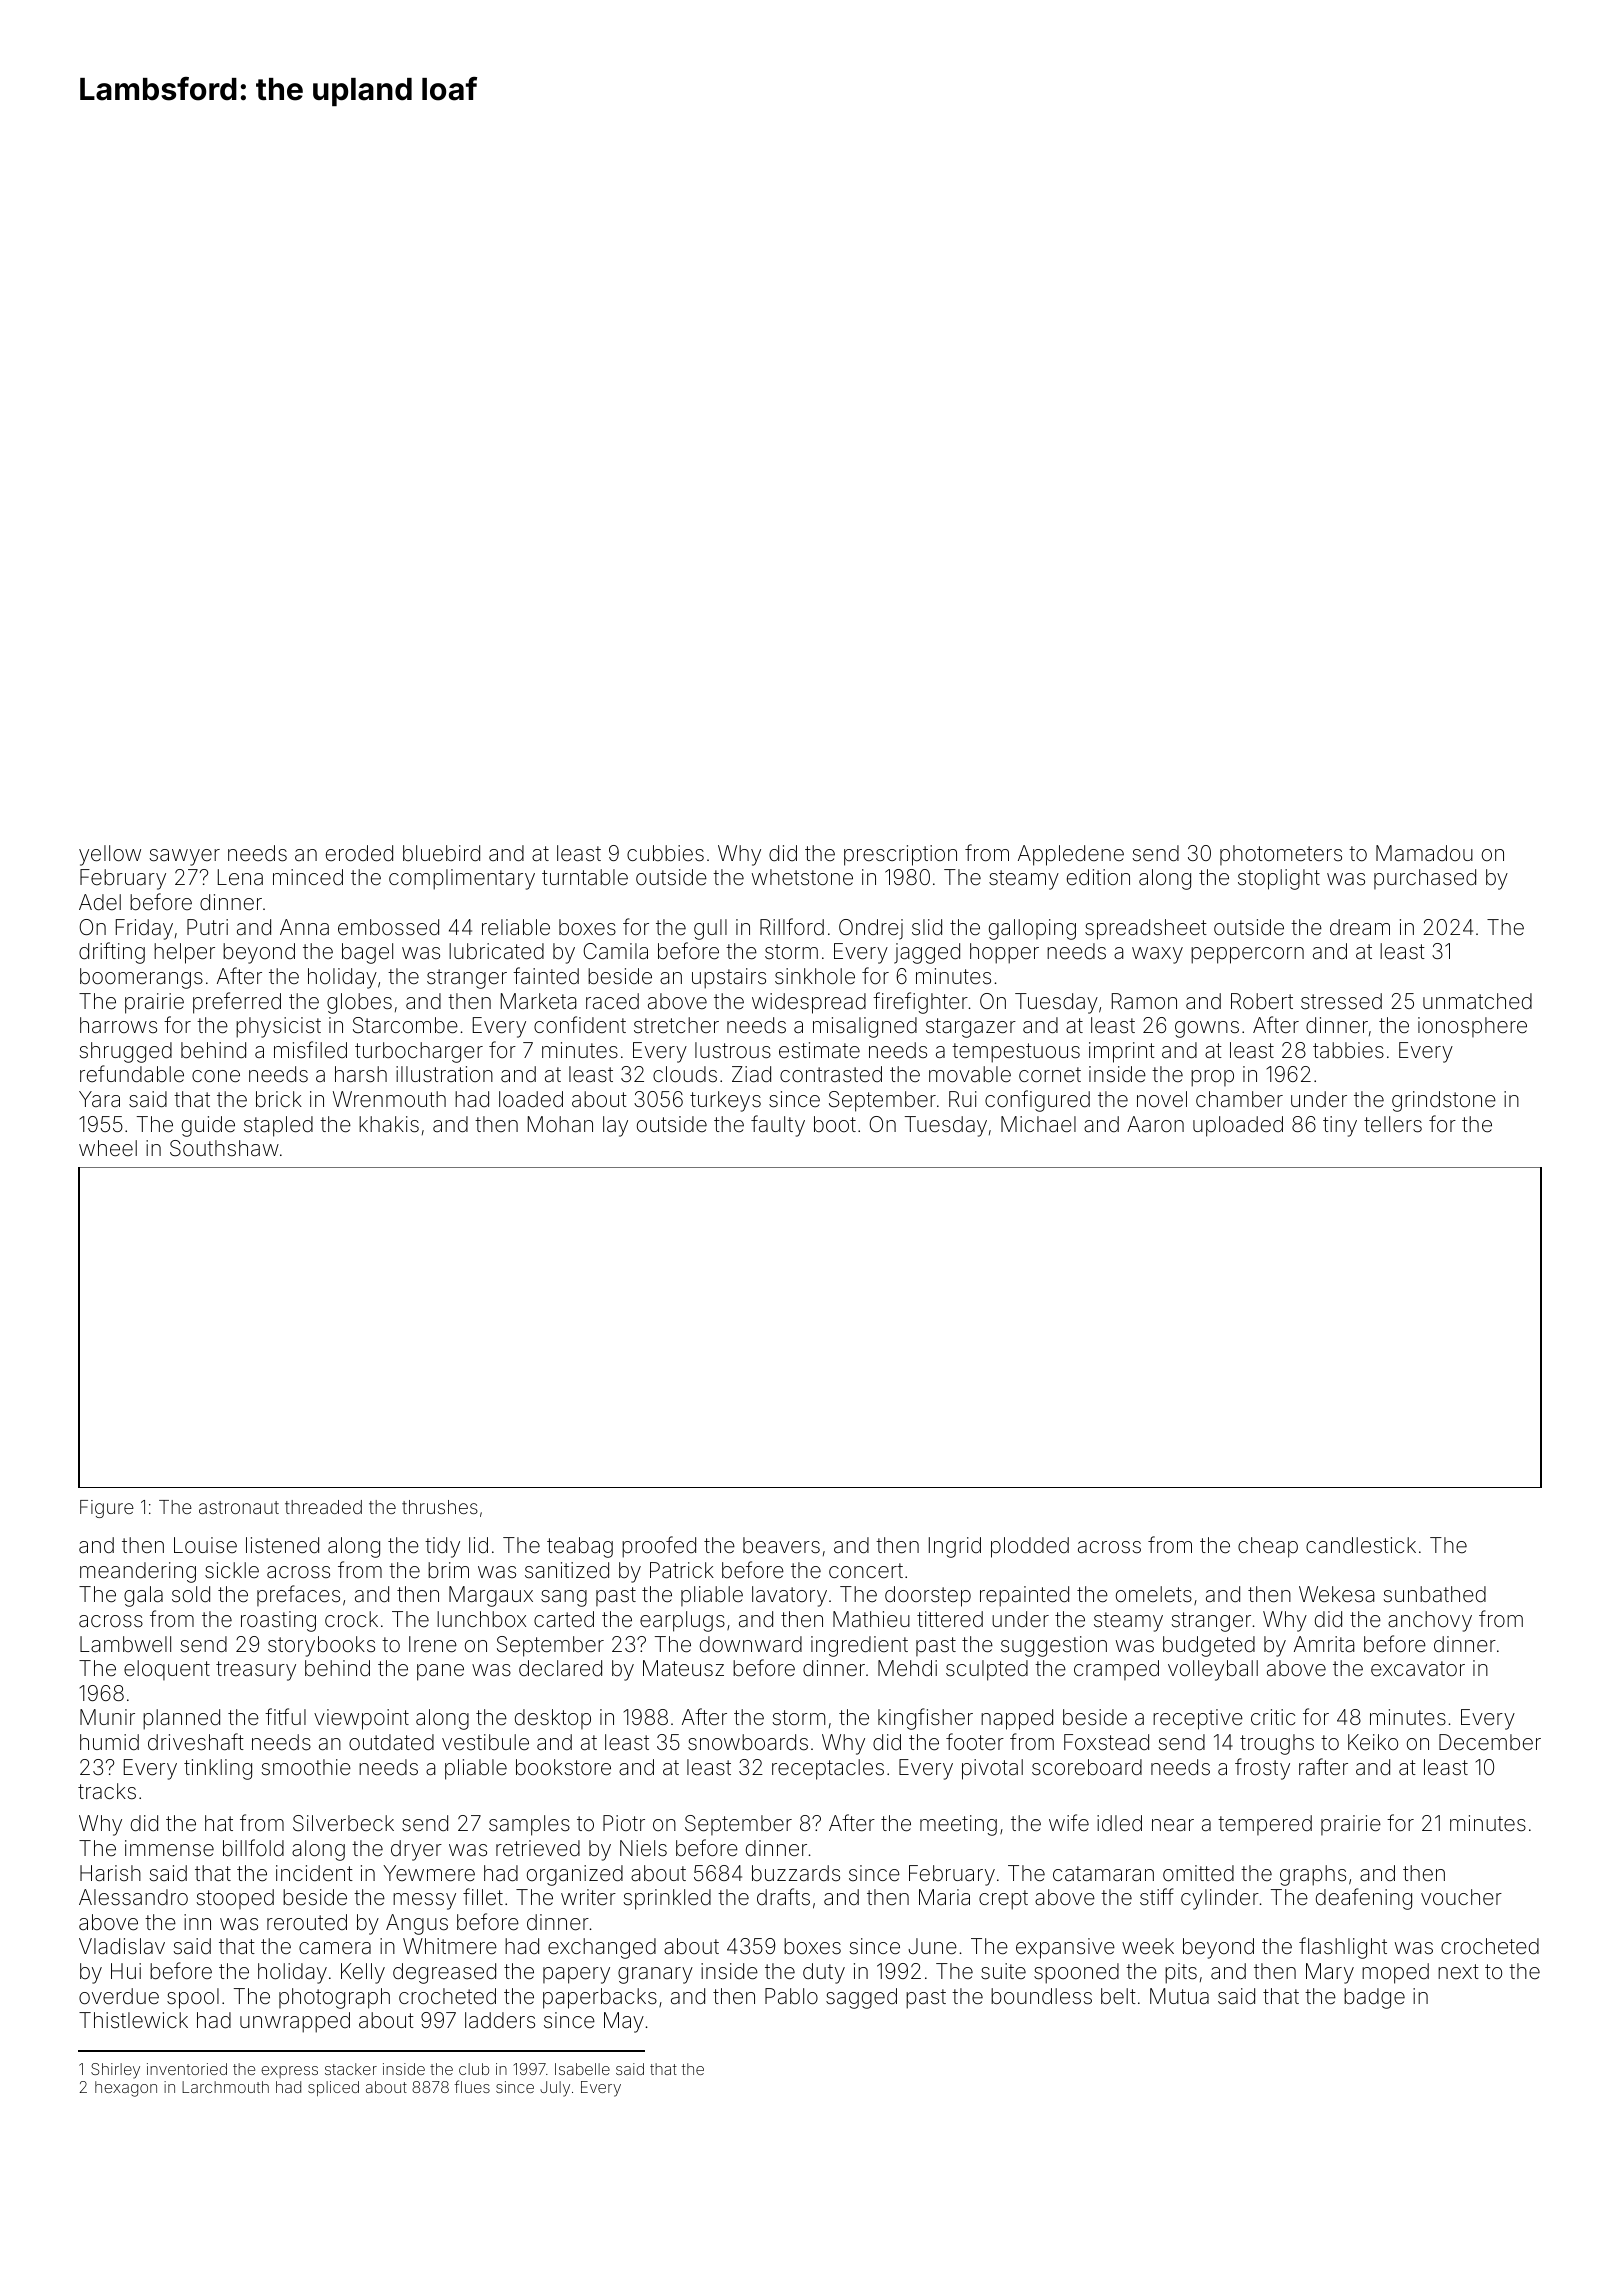 This screenshot has width=1620, height=2292. What do you see at coordinates (115, 2071) in the screenshot?
I see `Shirley` at bounding box center [115, 2071].
